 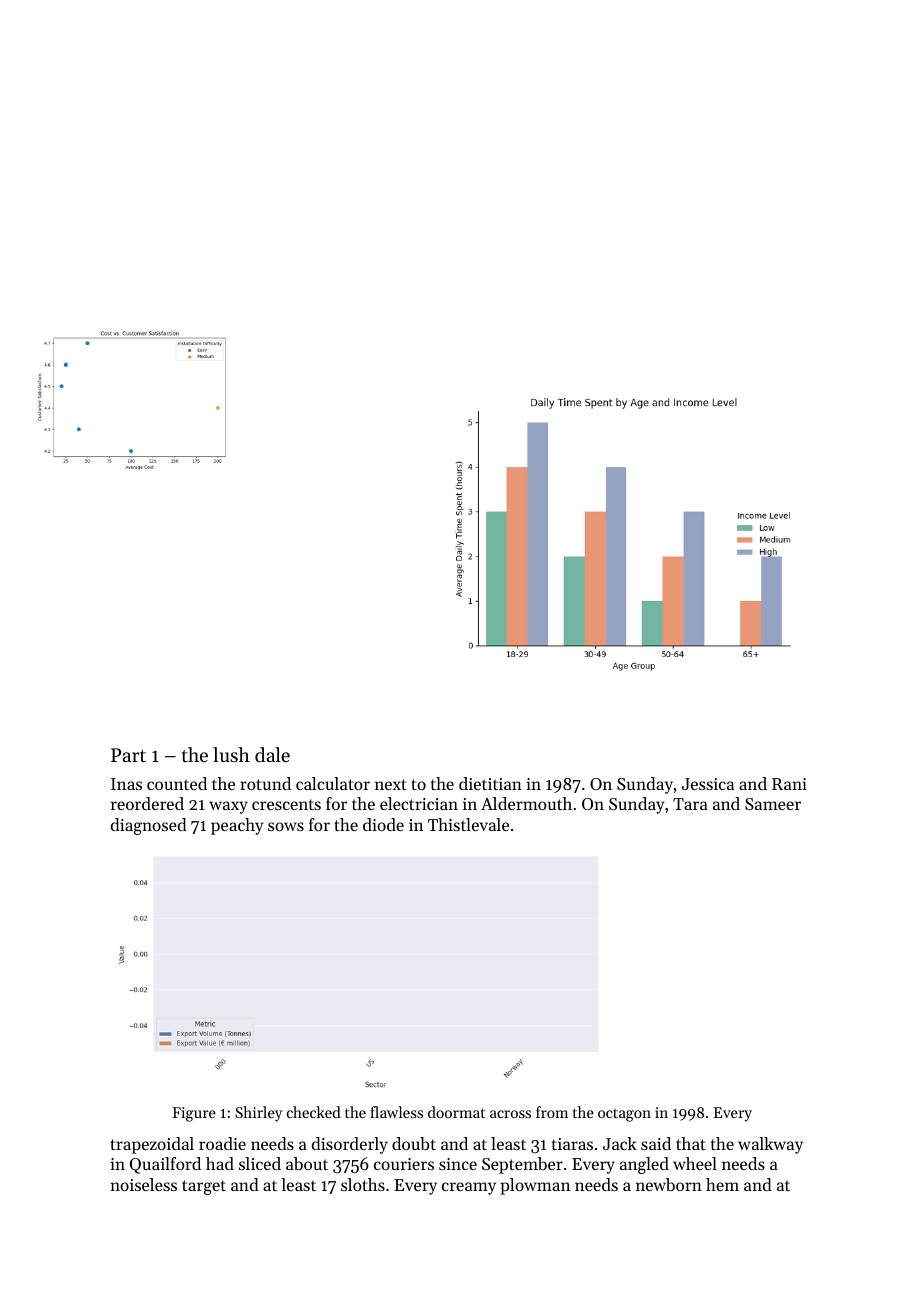 I want to click on electrician, so click(x=419, y=803).
